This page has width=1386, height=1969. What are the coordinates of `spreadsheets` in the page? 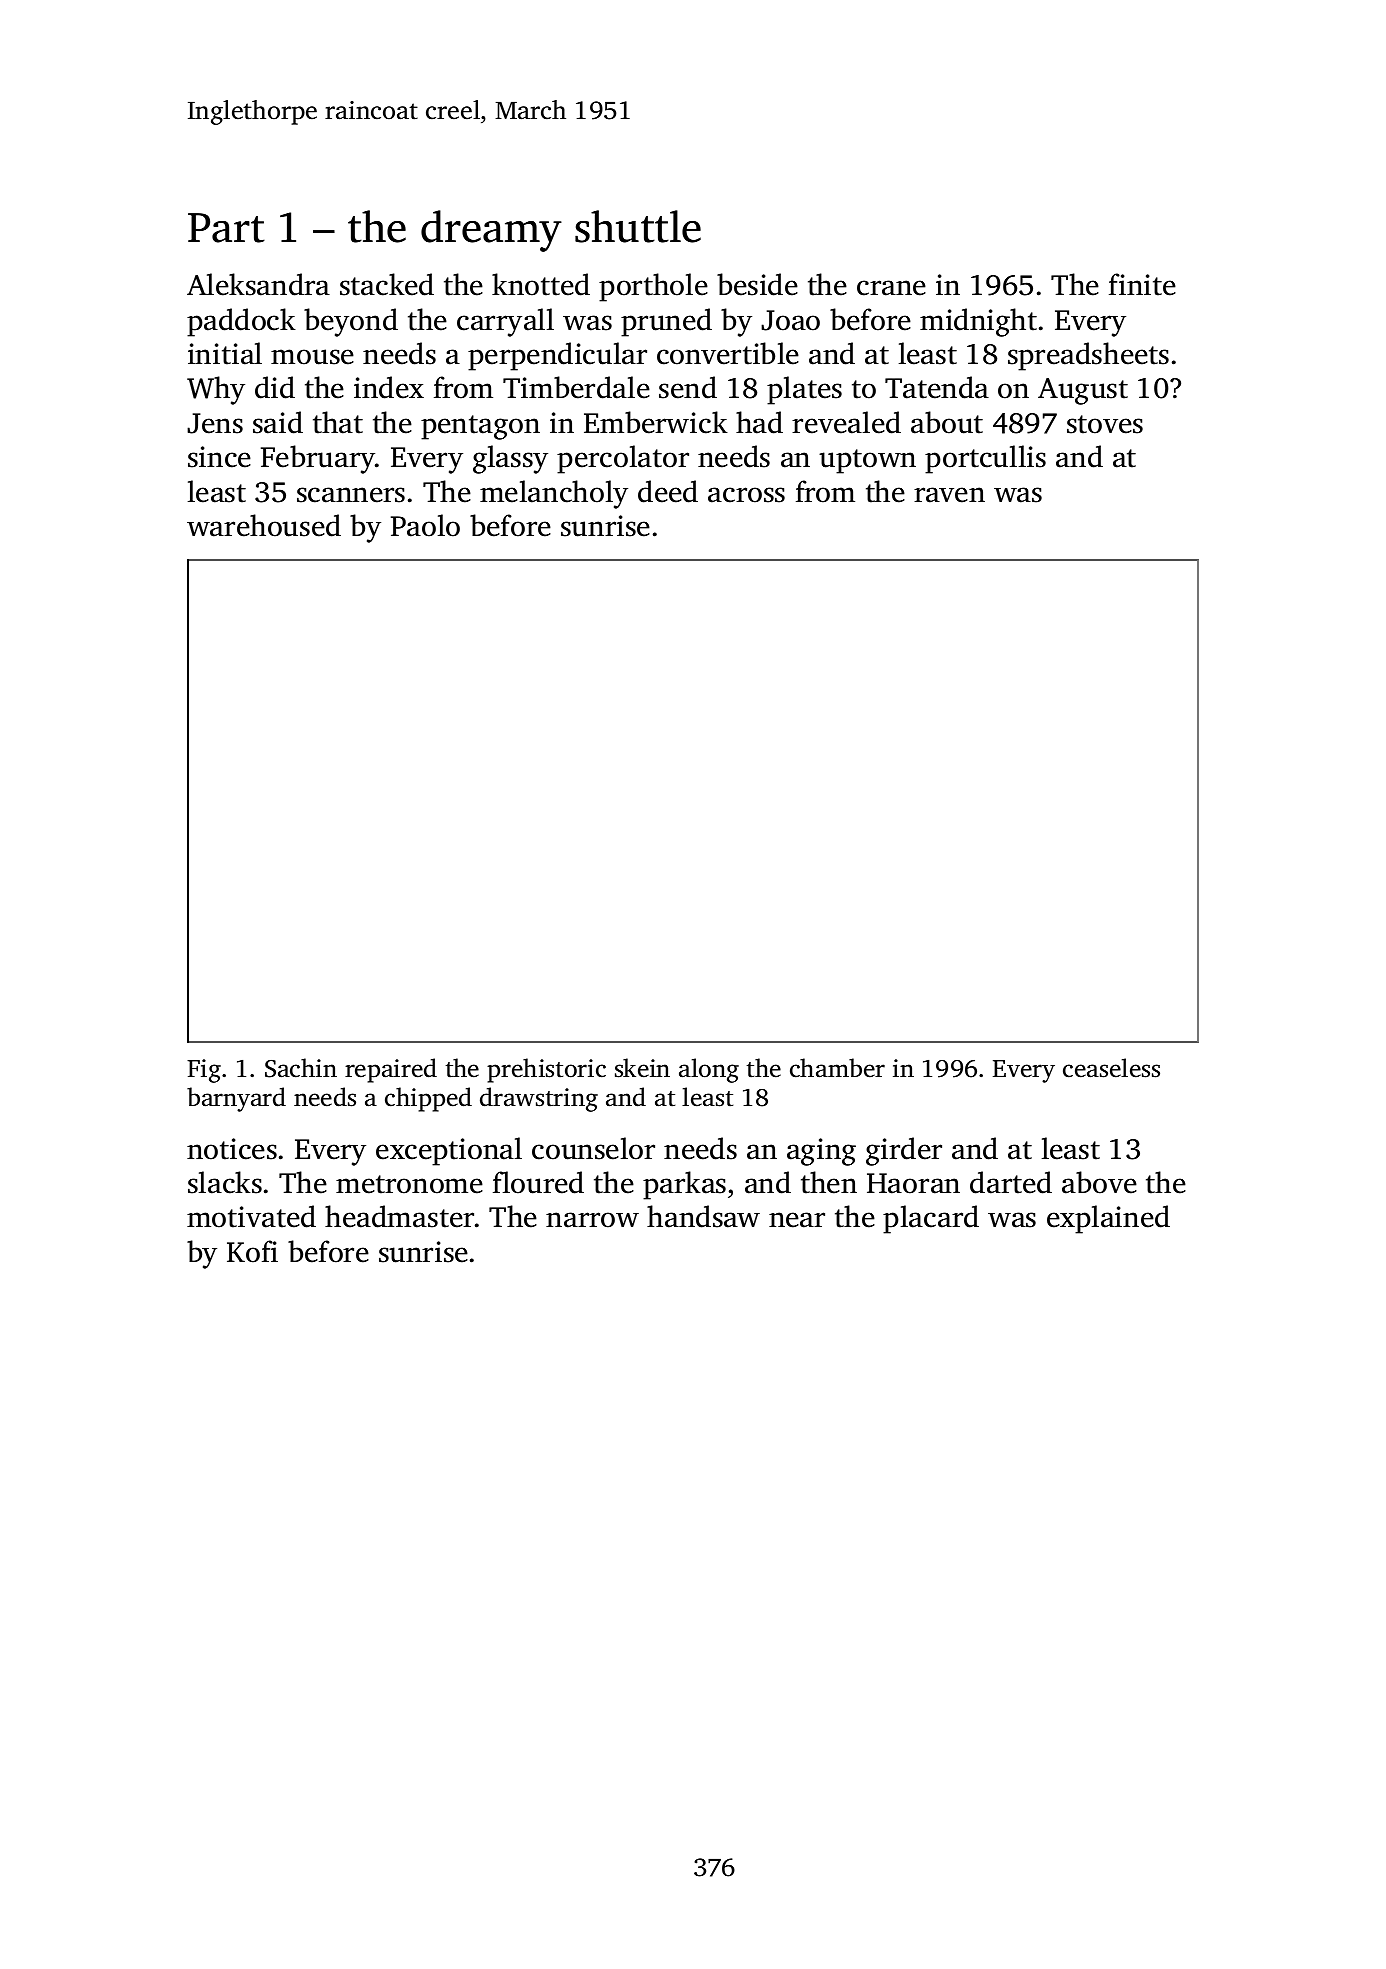 It's located at (1088, 356).
